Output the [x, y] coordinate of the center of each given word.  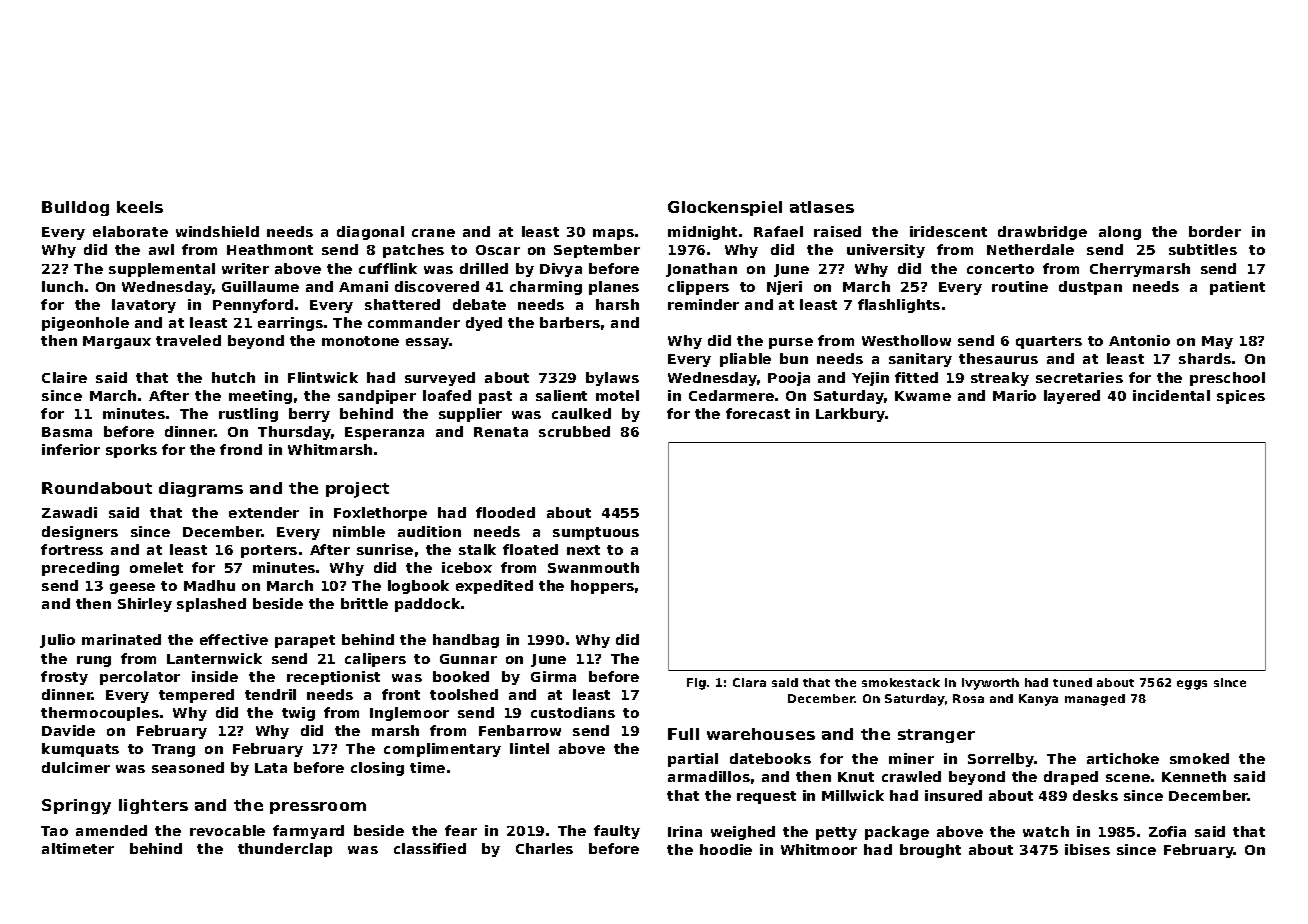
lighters [153, 806]
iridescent [948, 231]
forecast [758, 413]
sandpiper [377, 397]
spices [1241, 397]
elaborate [130, 231]
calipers [375, 660]
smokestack [901, 682]
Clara [749, 682]
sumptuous [596, 533]
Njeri [784, 288]
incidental [1171, 395]
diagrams [201, 489]
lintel [529, 748]
